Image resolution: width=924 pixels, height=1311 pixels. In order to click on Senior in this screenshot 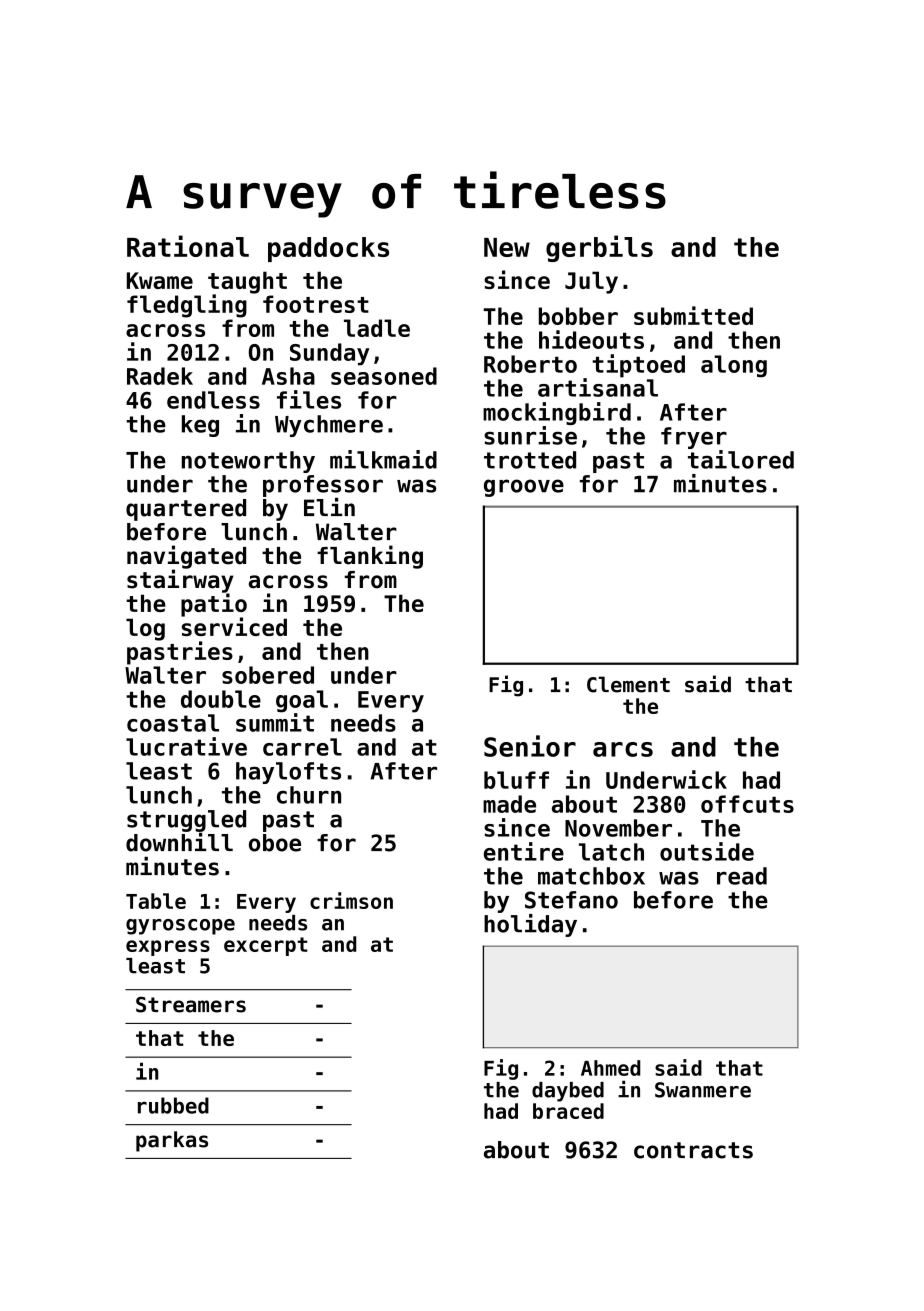, I will do `click(530, 746)`.
